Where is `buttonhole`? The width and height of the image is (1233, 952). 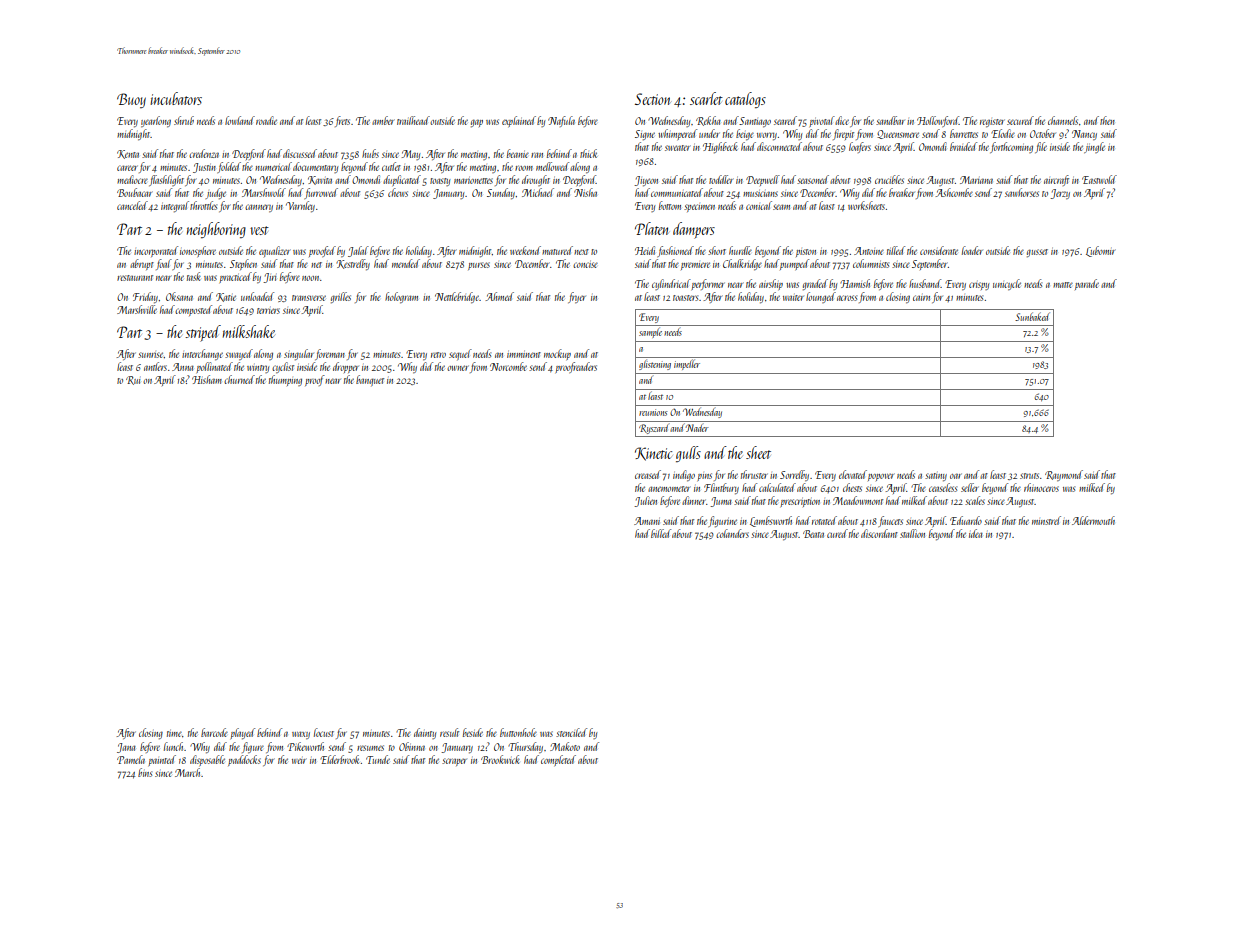
buttonhole is located at coordinates (518, 732).
